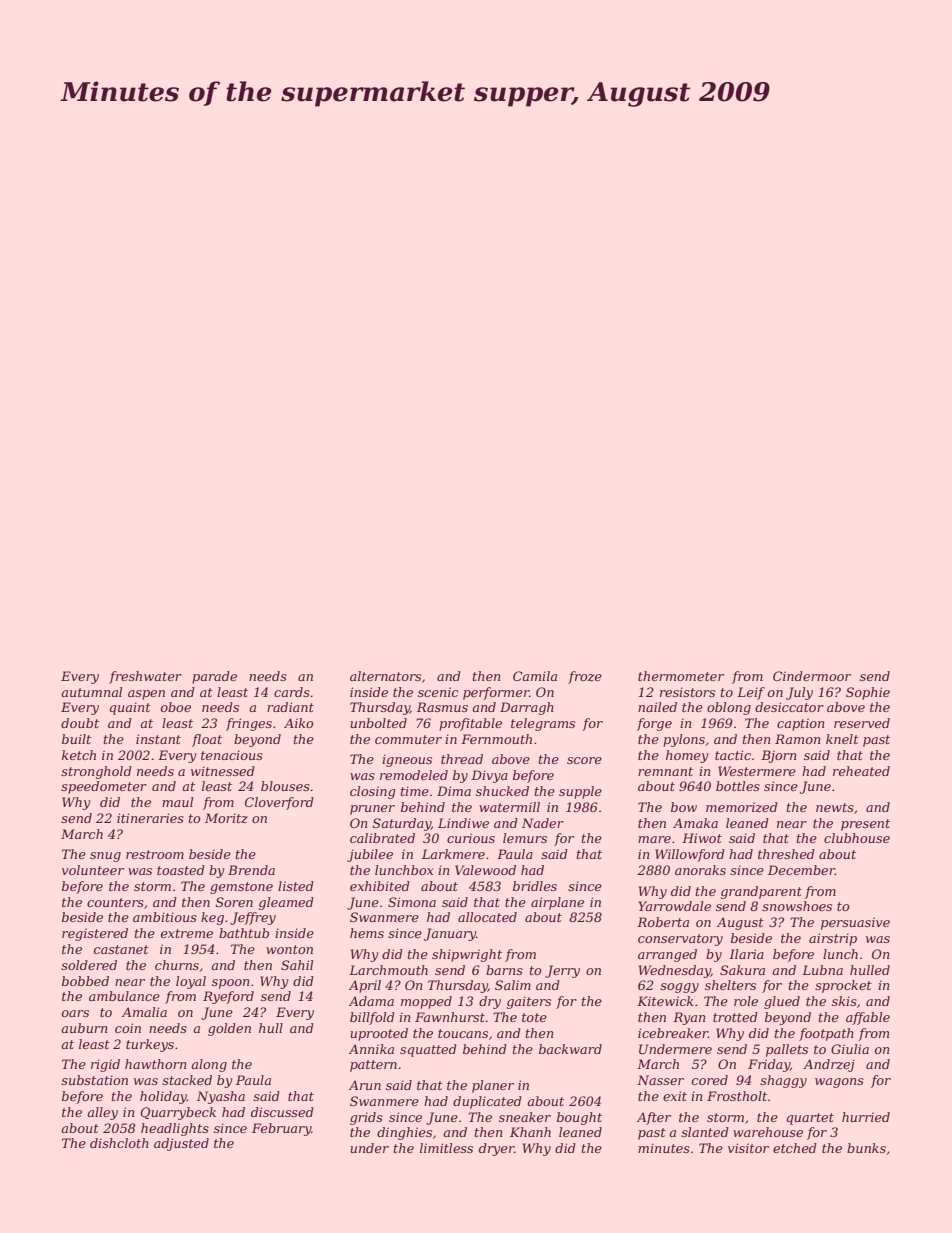  What do you see at coordinates (865, 825) in the image?
I see `present` at bounding box center [865, 825].
